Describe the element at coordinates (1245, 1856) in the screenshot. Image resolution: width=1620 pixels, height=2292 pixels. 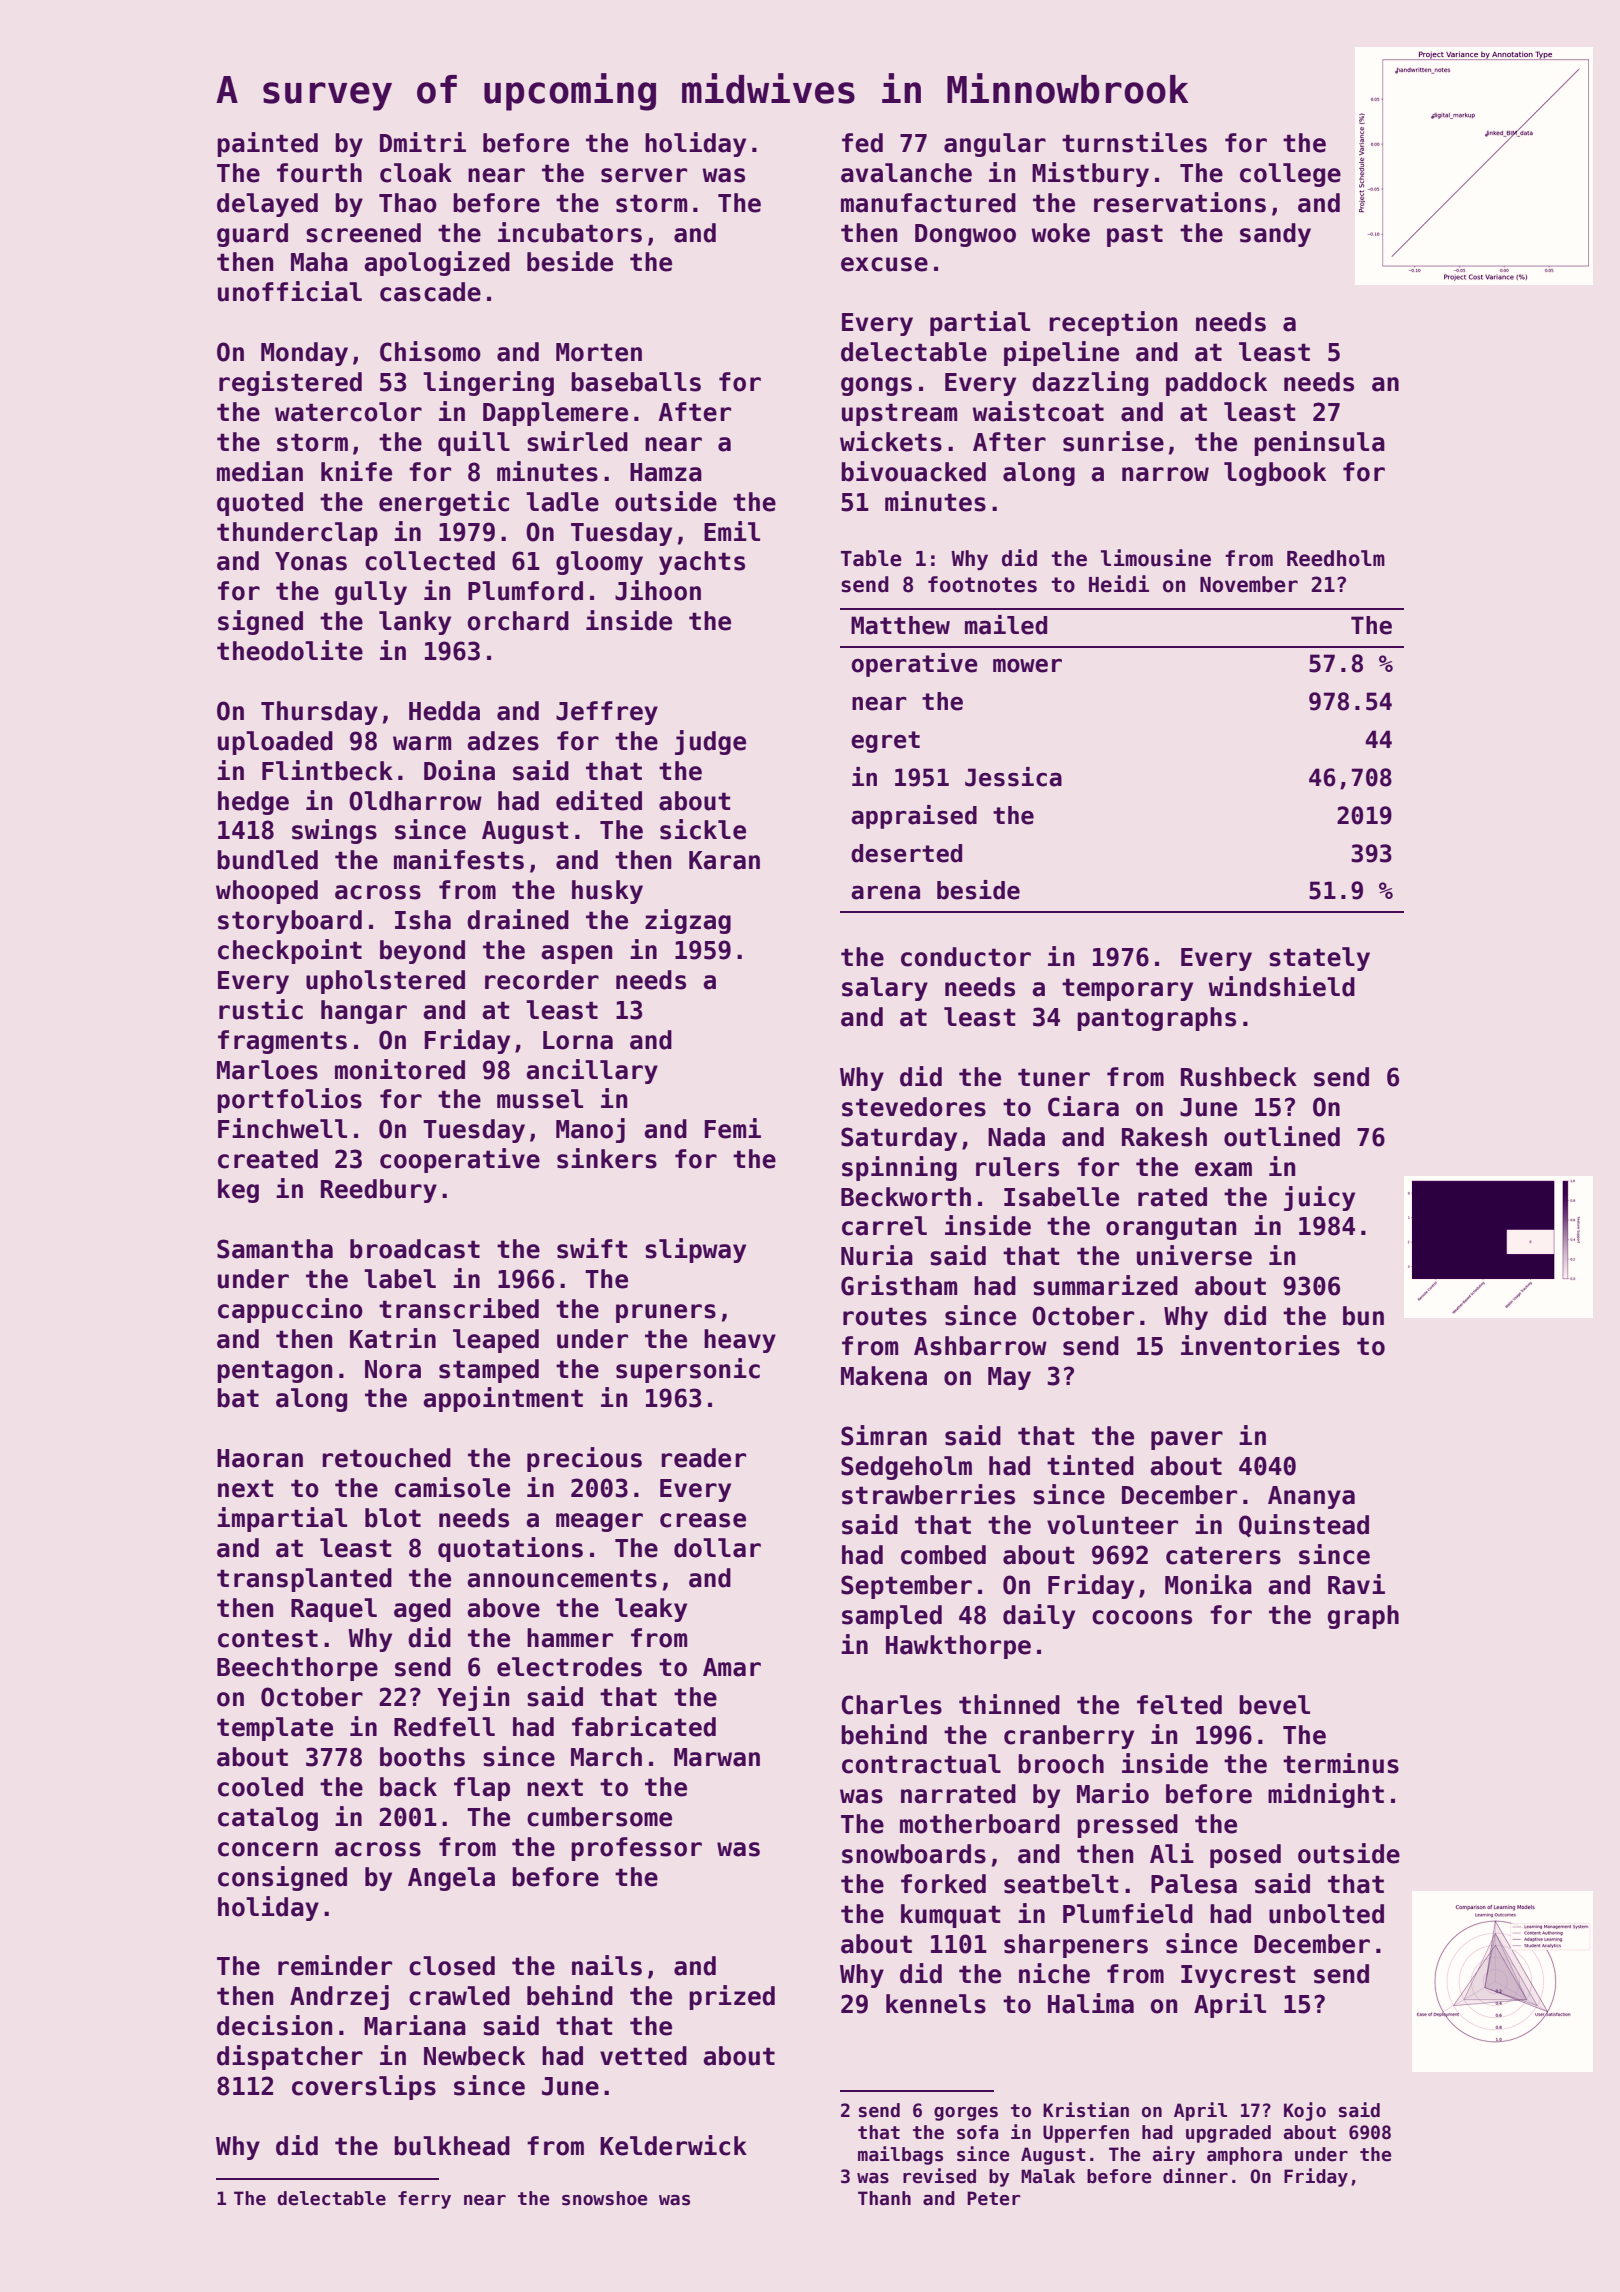
I see `posed` at that location.
